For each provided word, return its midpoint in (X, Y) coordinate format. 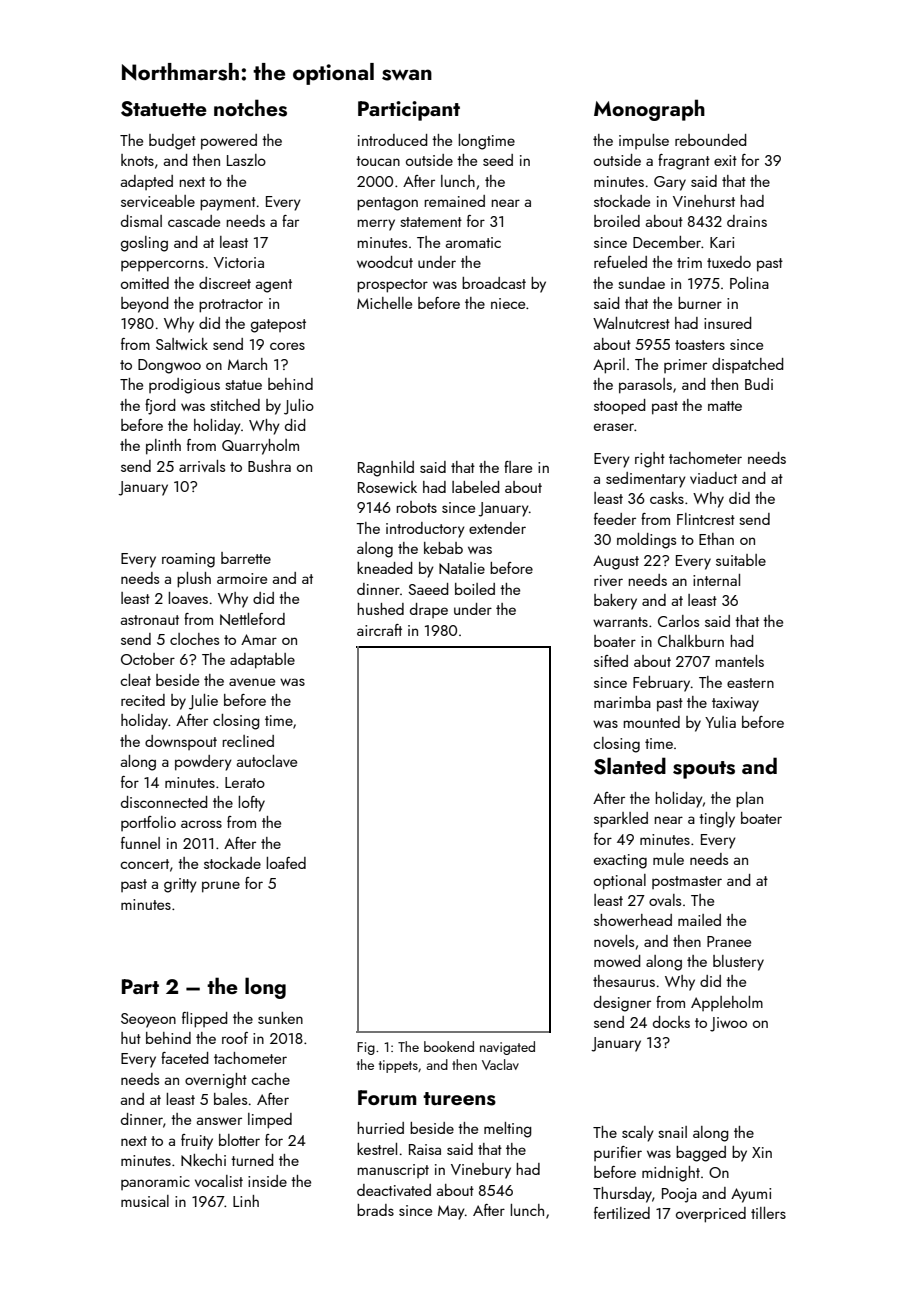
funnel (140, 843)
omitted (145, 283)
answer (219, 1121)
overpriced (711, 1215)
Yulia (720, 722)
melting (508, 1130)
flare (518, 467)
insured (728, 323)
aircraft (379, 630)
